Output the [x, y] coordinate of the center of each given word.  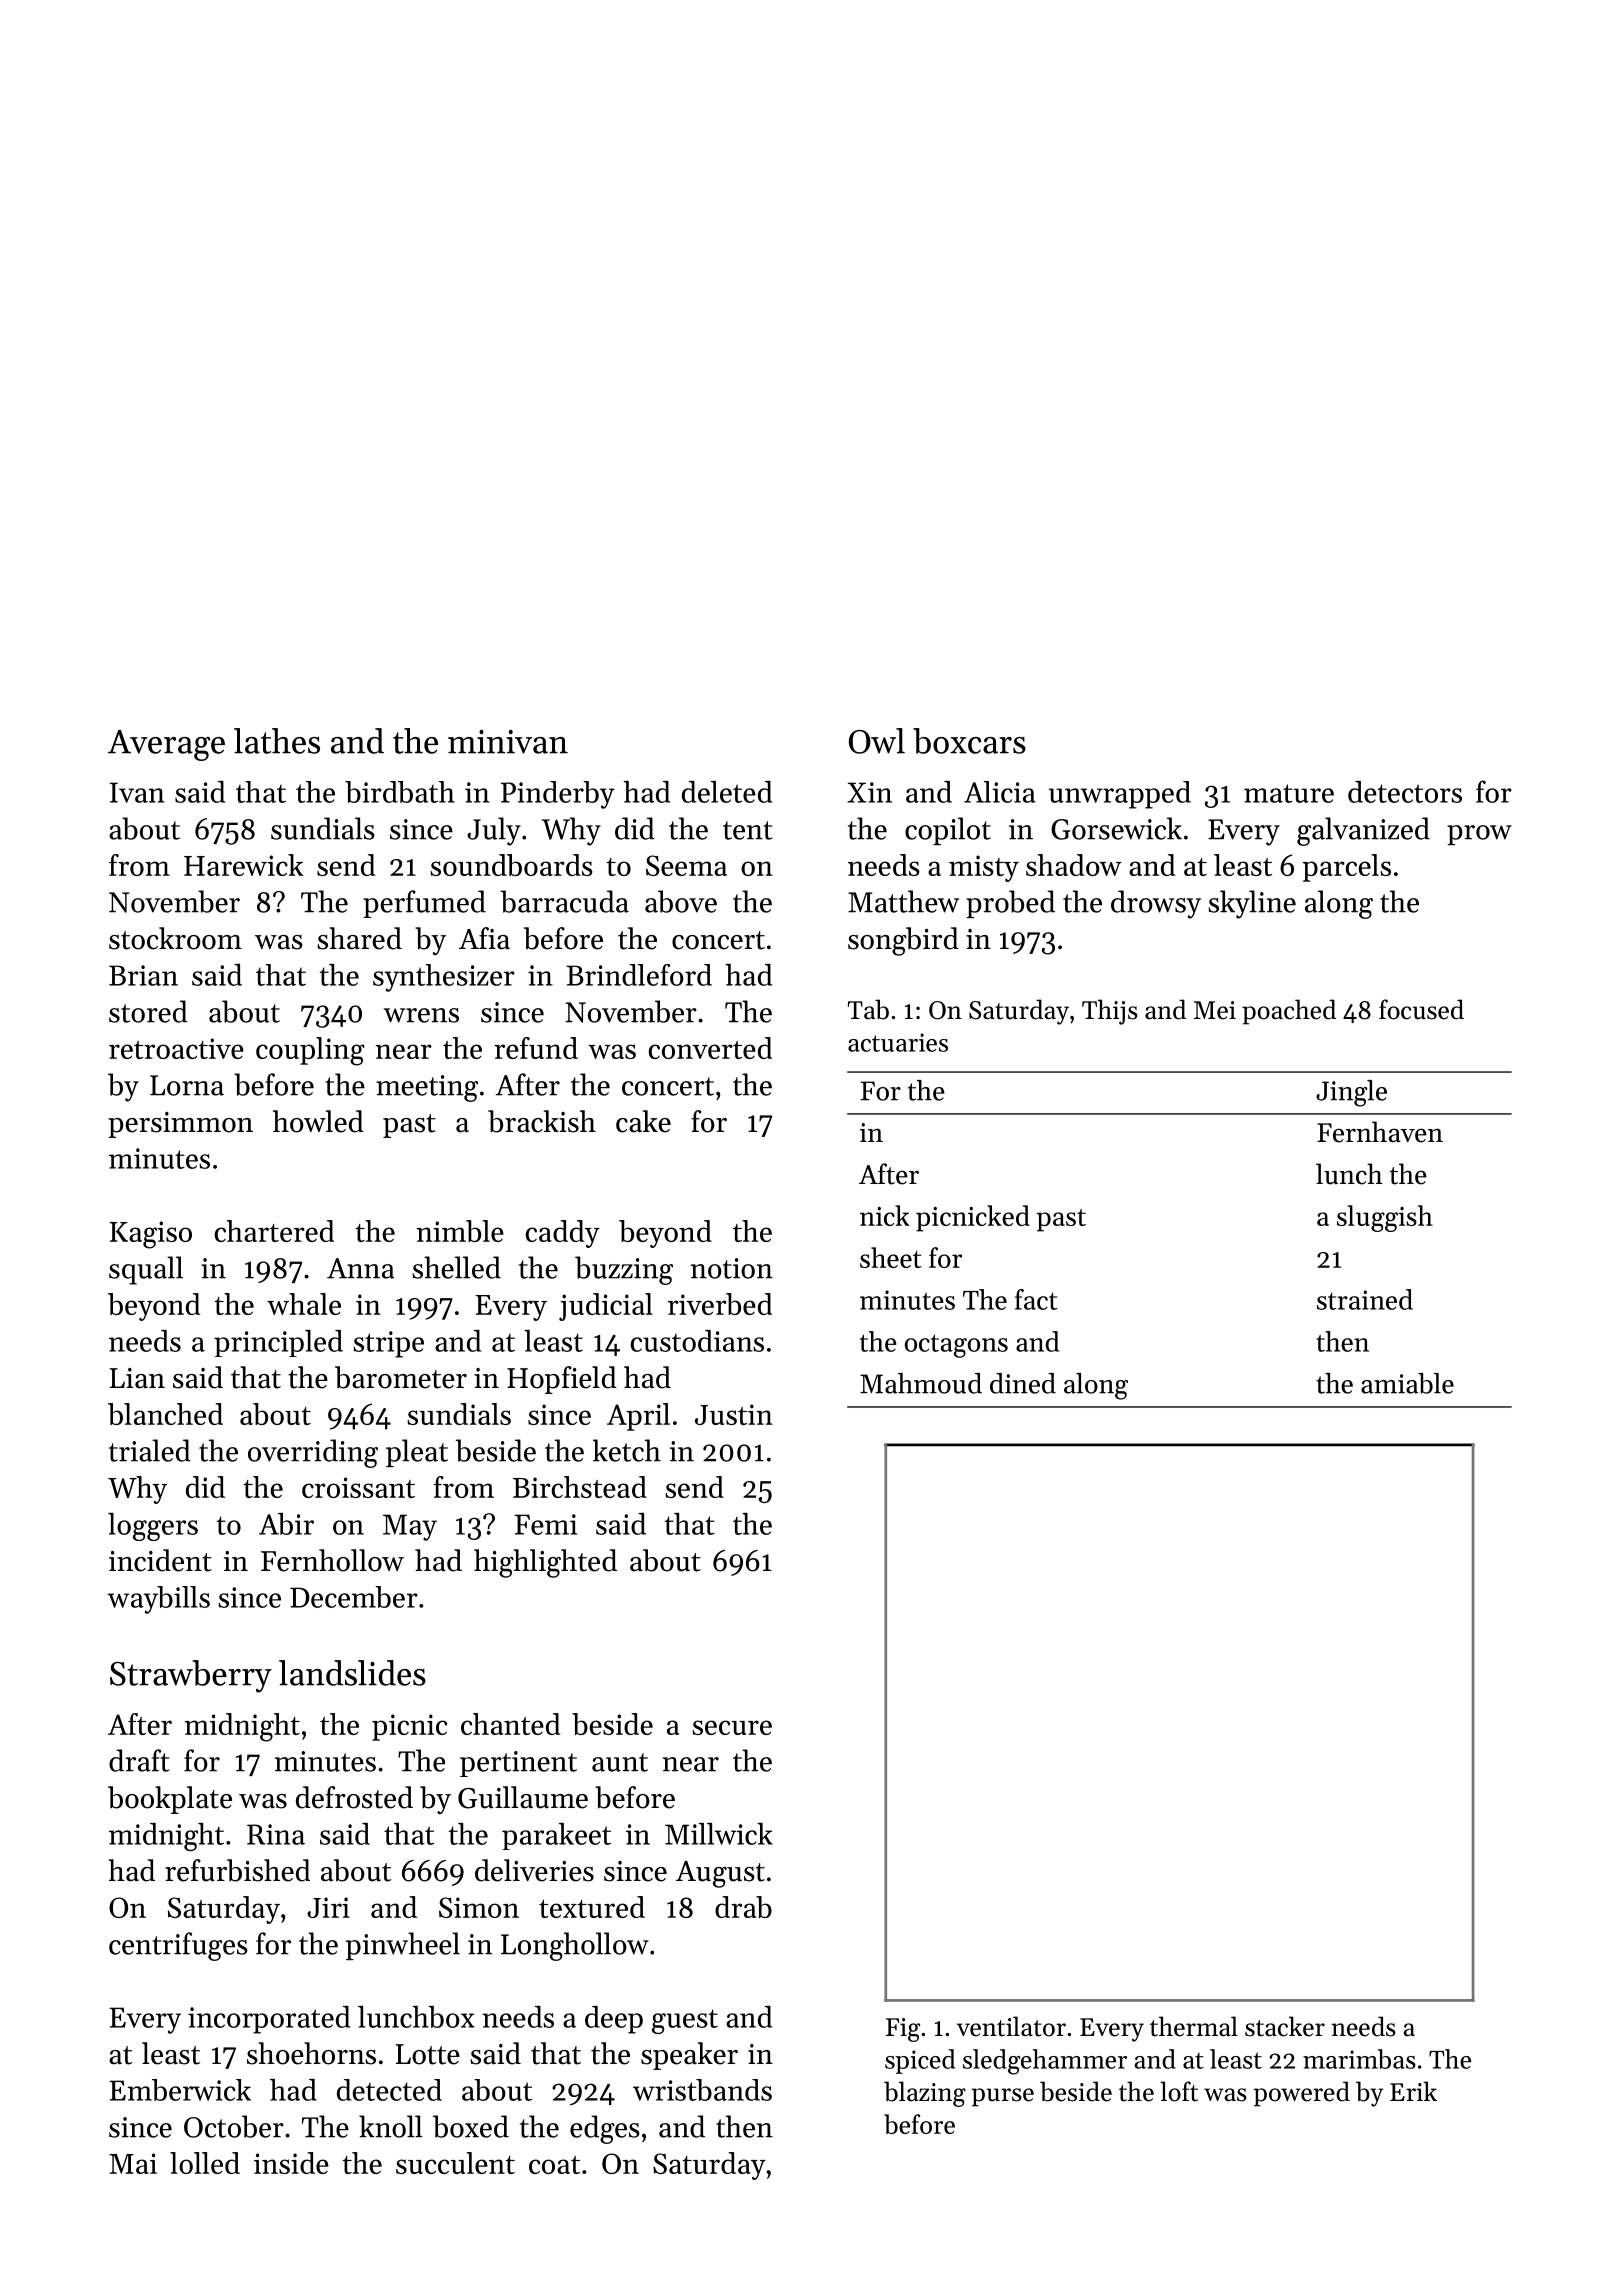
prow [1479, 835]
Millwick [719, 1834]
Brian [143, 975]
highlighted [545, 1563]
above [681, 901]
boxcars [969, 741]
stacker [1285, 2026]
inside [291, 2163]
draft [139, 1760]
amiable [1407, 1383]
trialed [150, 1450]
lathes [277, 741]
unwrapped [1120, 795]
